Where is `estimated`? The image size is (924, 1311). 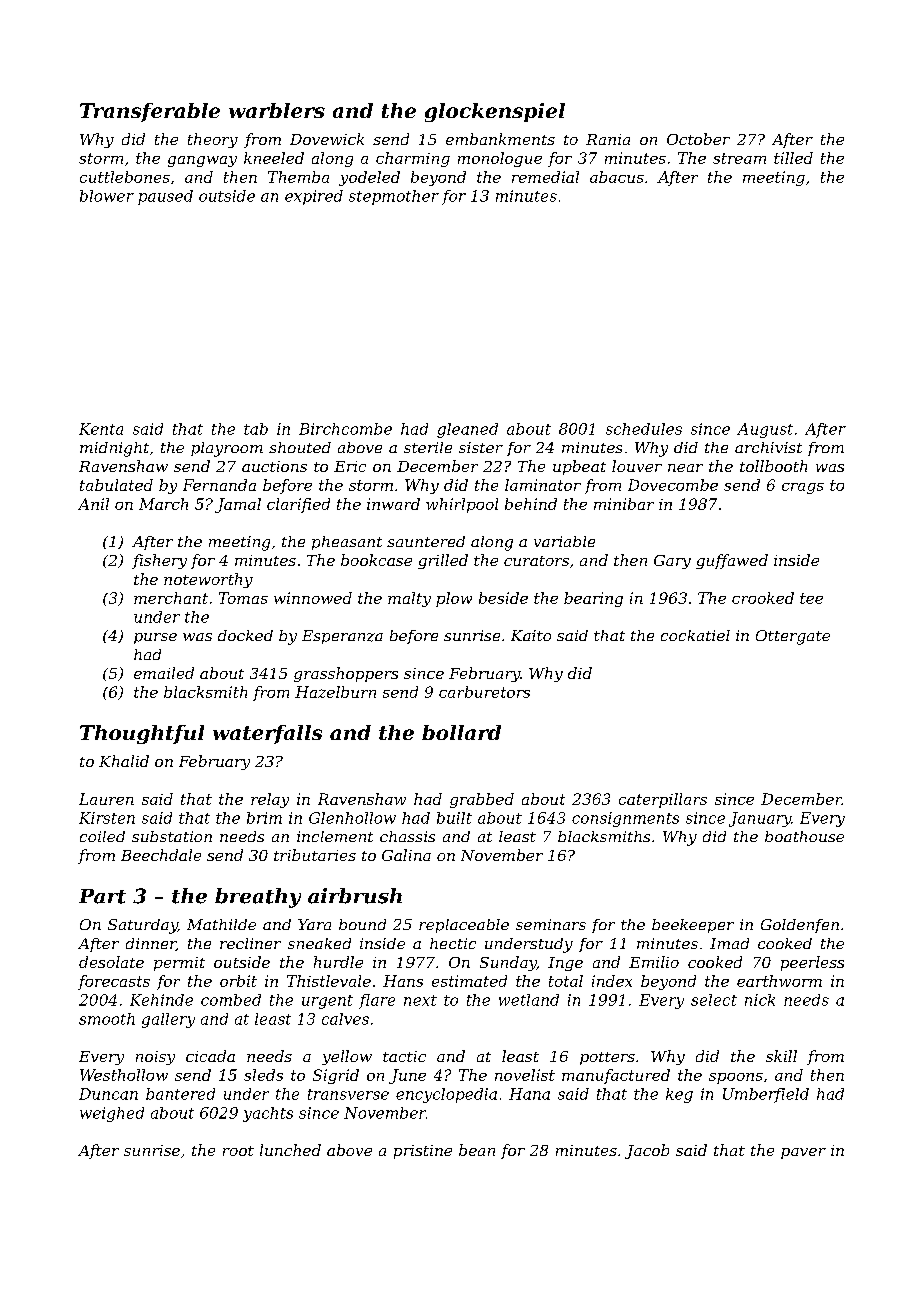
estimated is located at coordinates (469, 981).
